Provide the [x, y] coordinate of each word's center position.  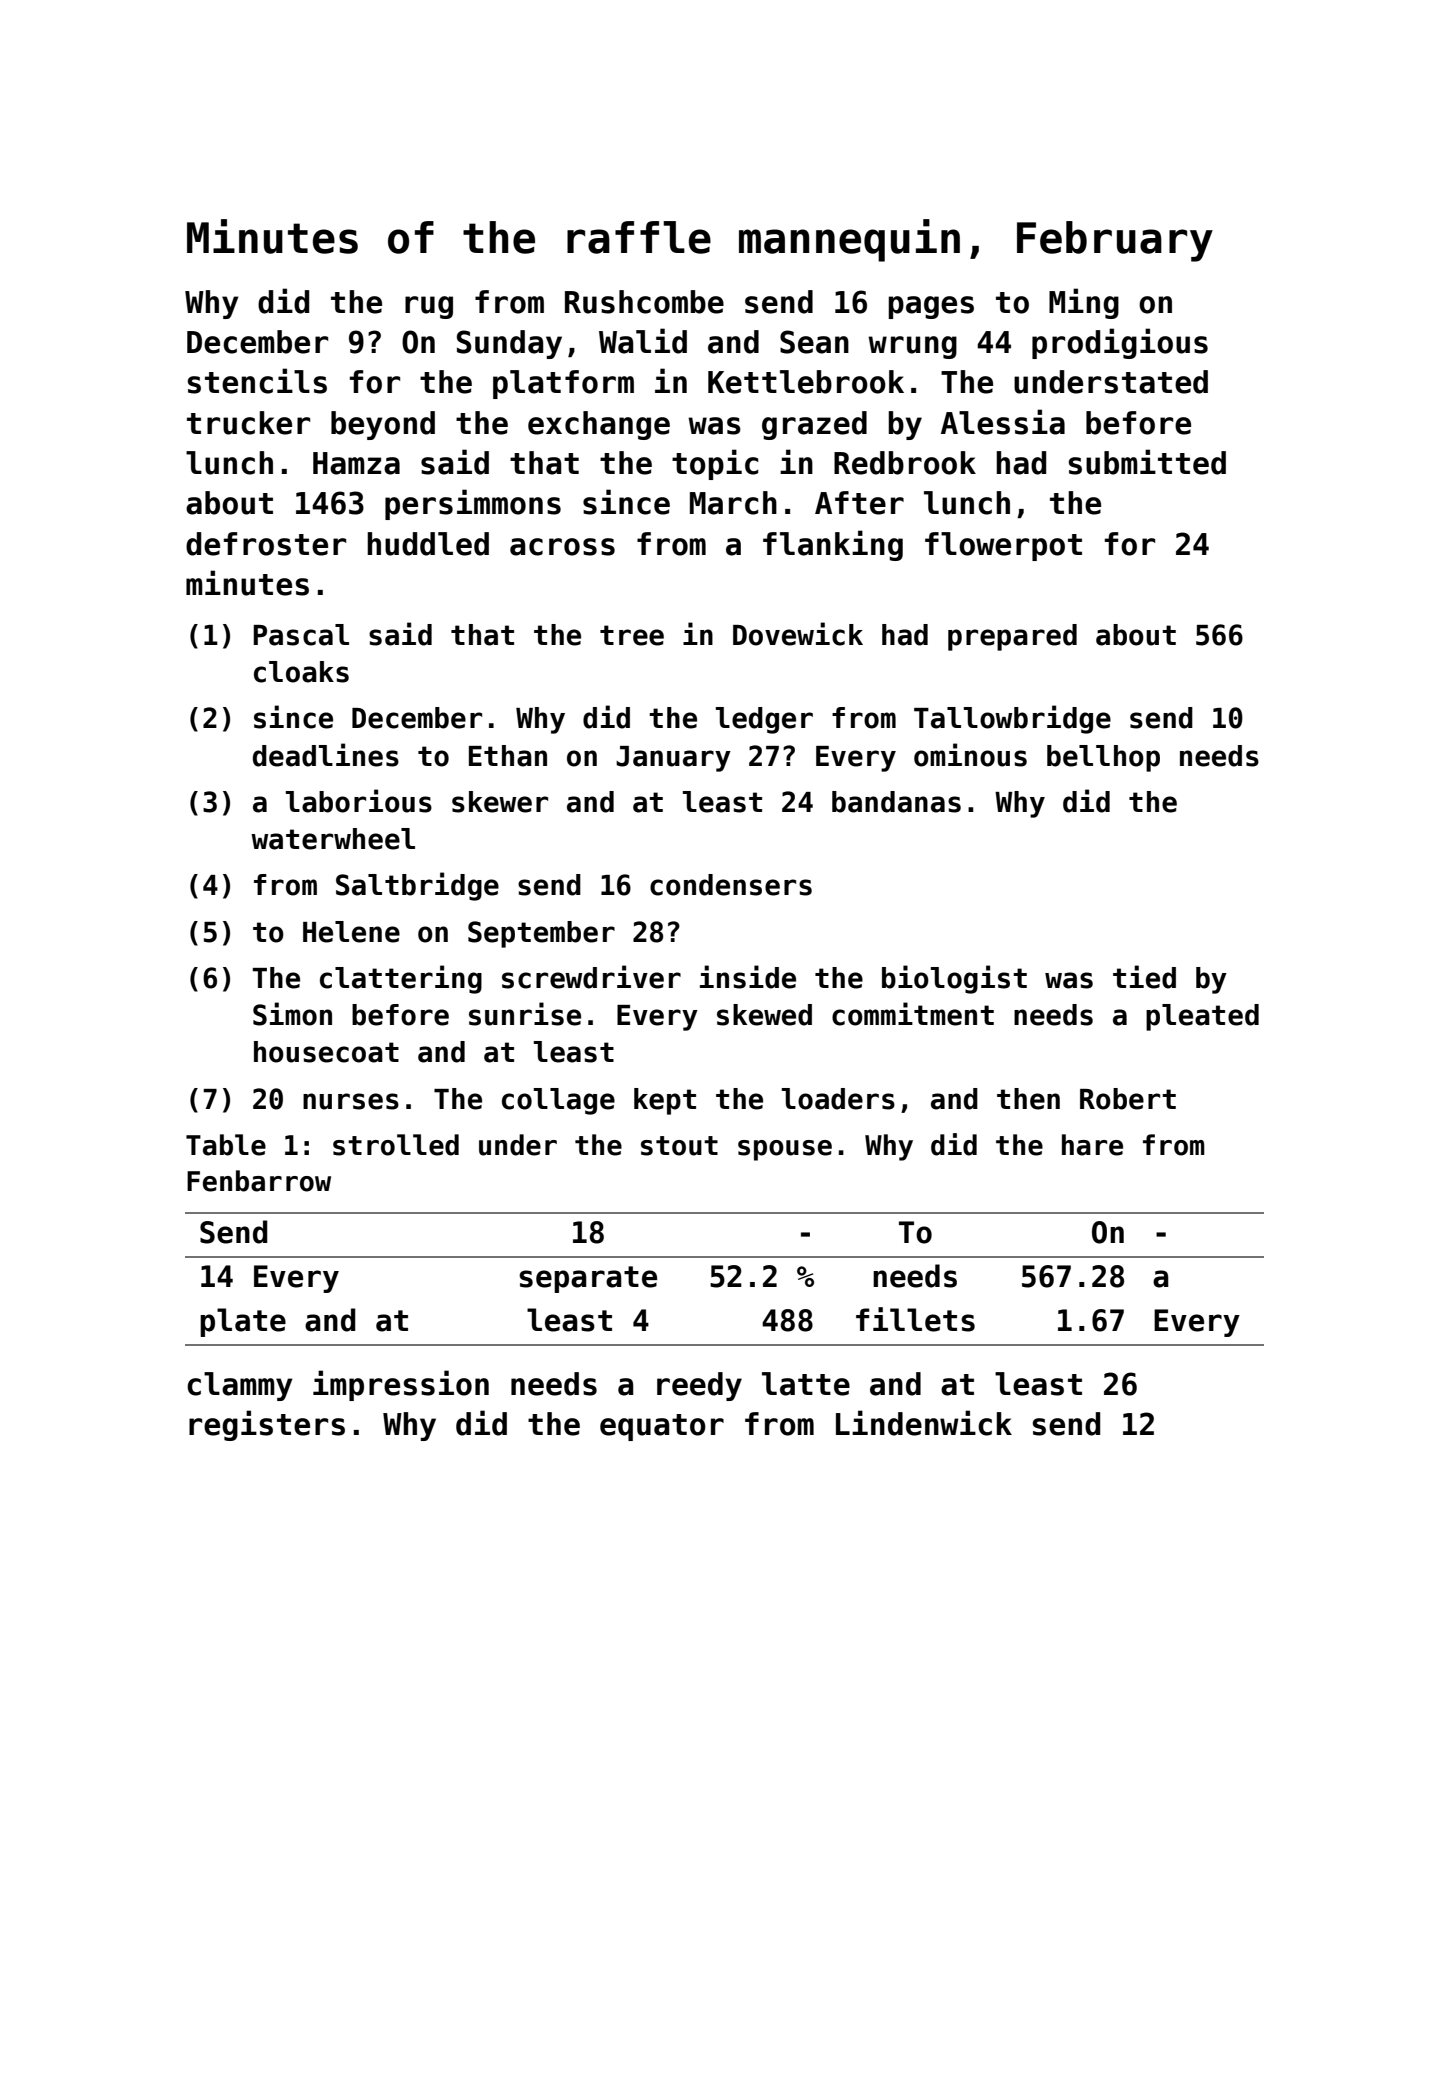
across [562, 547]
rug [429, 307]
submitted [1147, 462]
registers [267, 1425]
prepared [1012, 637]
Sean [814, 342]
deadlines [326, 755]
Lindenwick [924, 1423]
